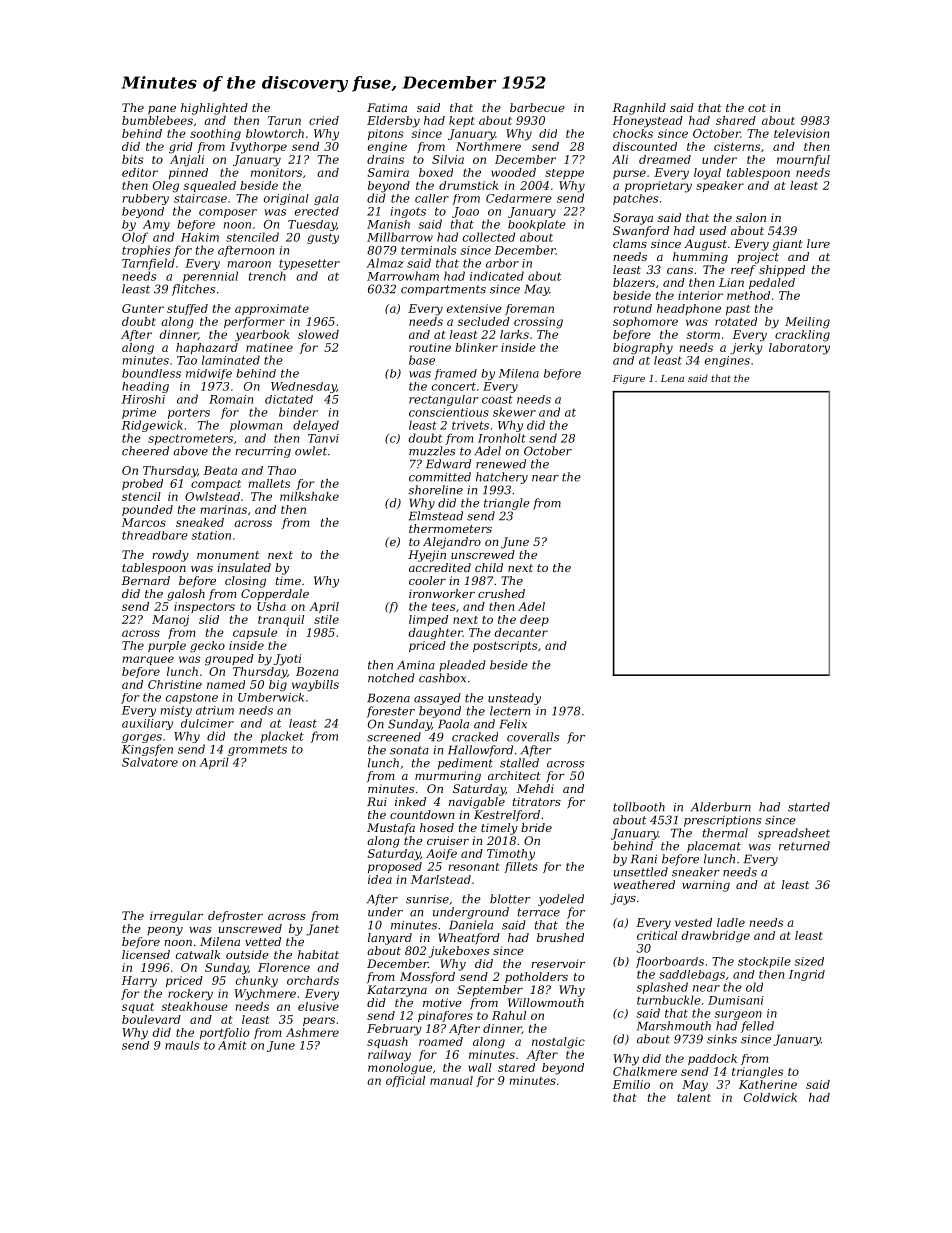 This page has height=1233, width=952. I want to click on Gunter, so click(143, 308).
